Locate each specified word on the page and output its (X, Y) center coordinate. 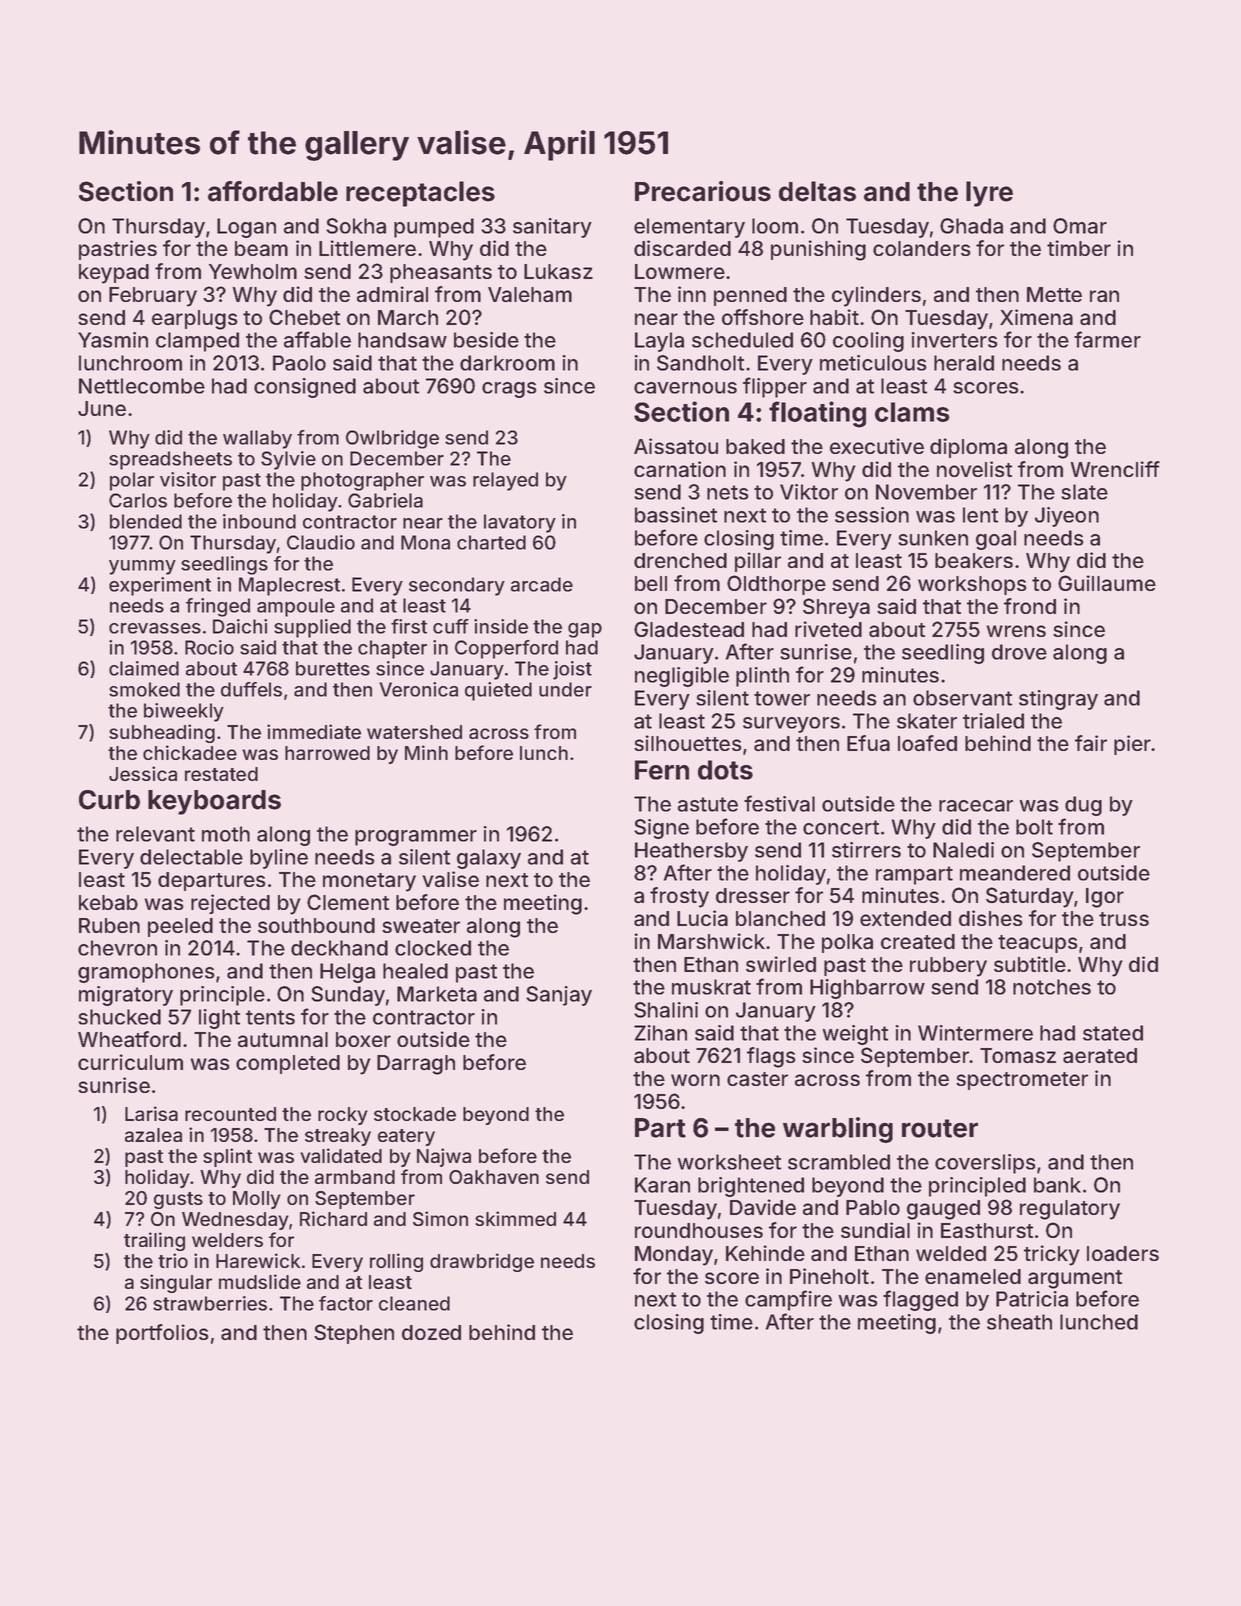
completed (288, 1064)
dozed (431, 1332)
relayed (505, 481)
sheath (1019, 1322)
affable (317, 339)
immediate (314, 731)
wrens (1016, 631)
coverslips (985, 1164)
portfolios (162, 1334)
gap (585, 630)
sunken (933, 538)
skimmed (515, 1218)
